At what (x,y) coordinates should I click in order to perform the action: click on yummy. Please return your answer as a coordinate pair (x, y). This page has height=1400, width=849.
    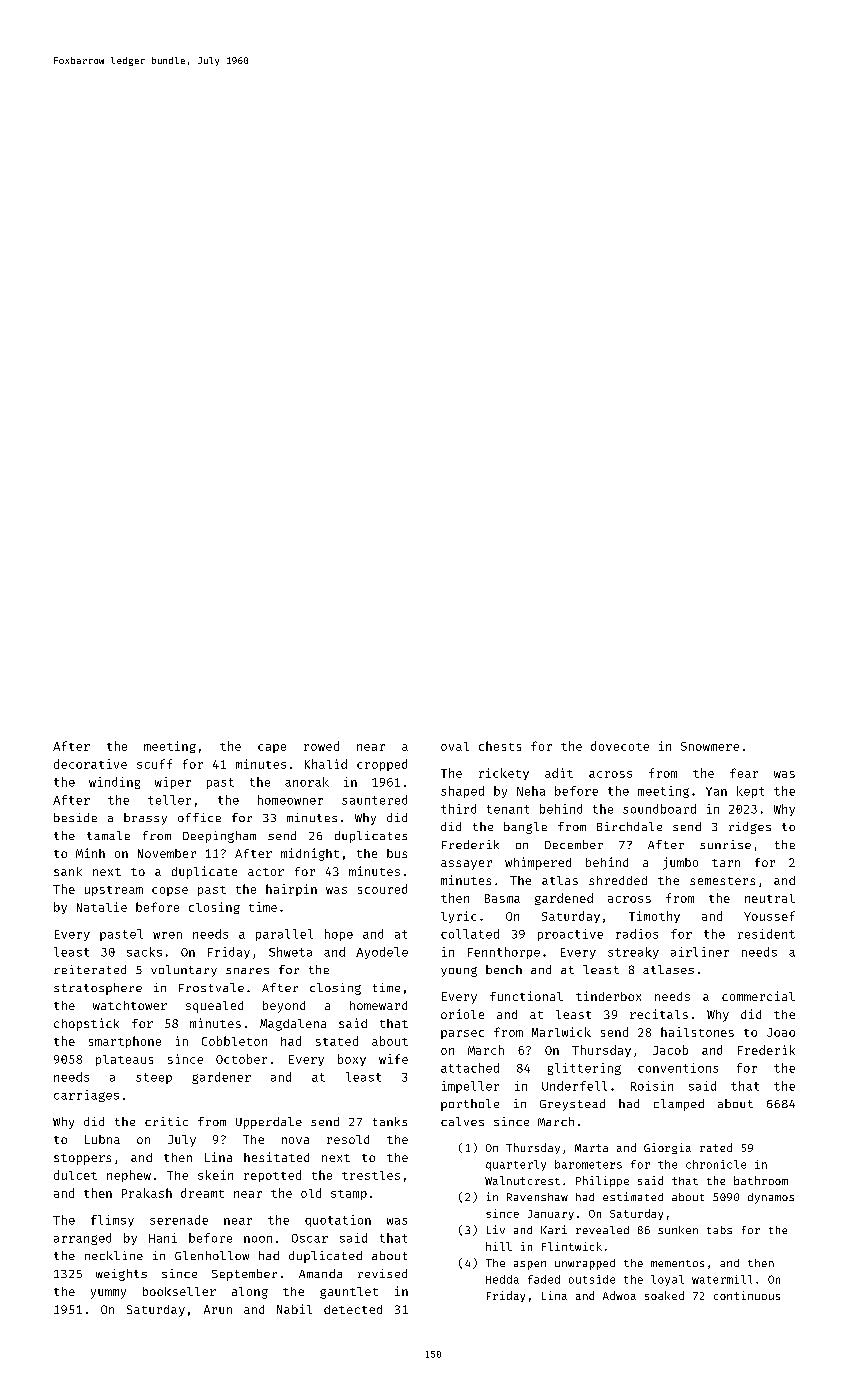
    Looking at the image, I should click on (108, 1294).
